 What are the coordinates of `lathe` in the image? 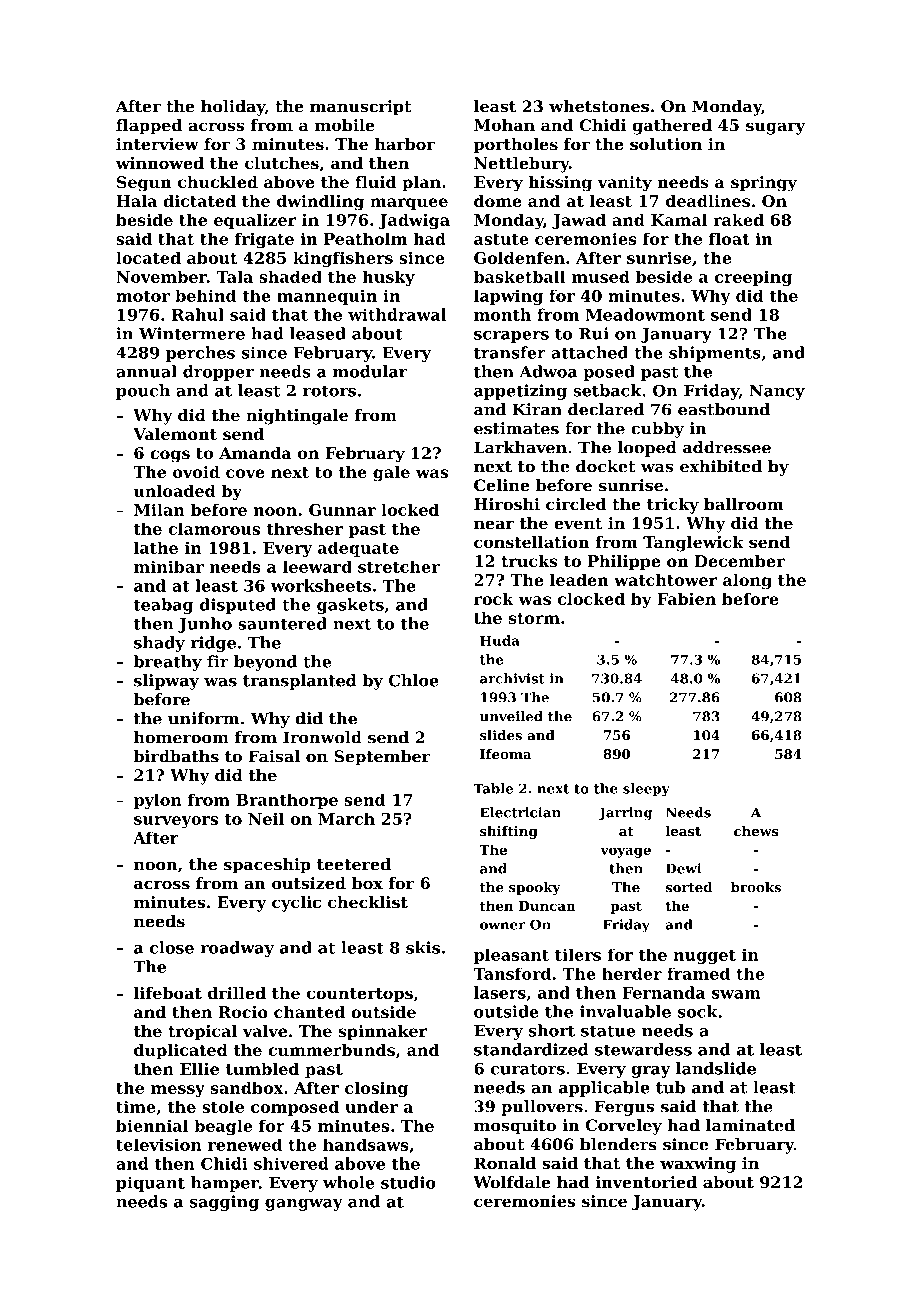 It's located at (156, 547).
